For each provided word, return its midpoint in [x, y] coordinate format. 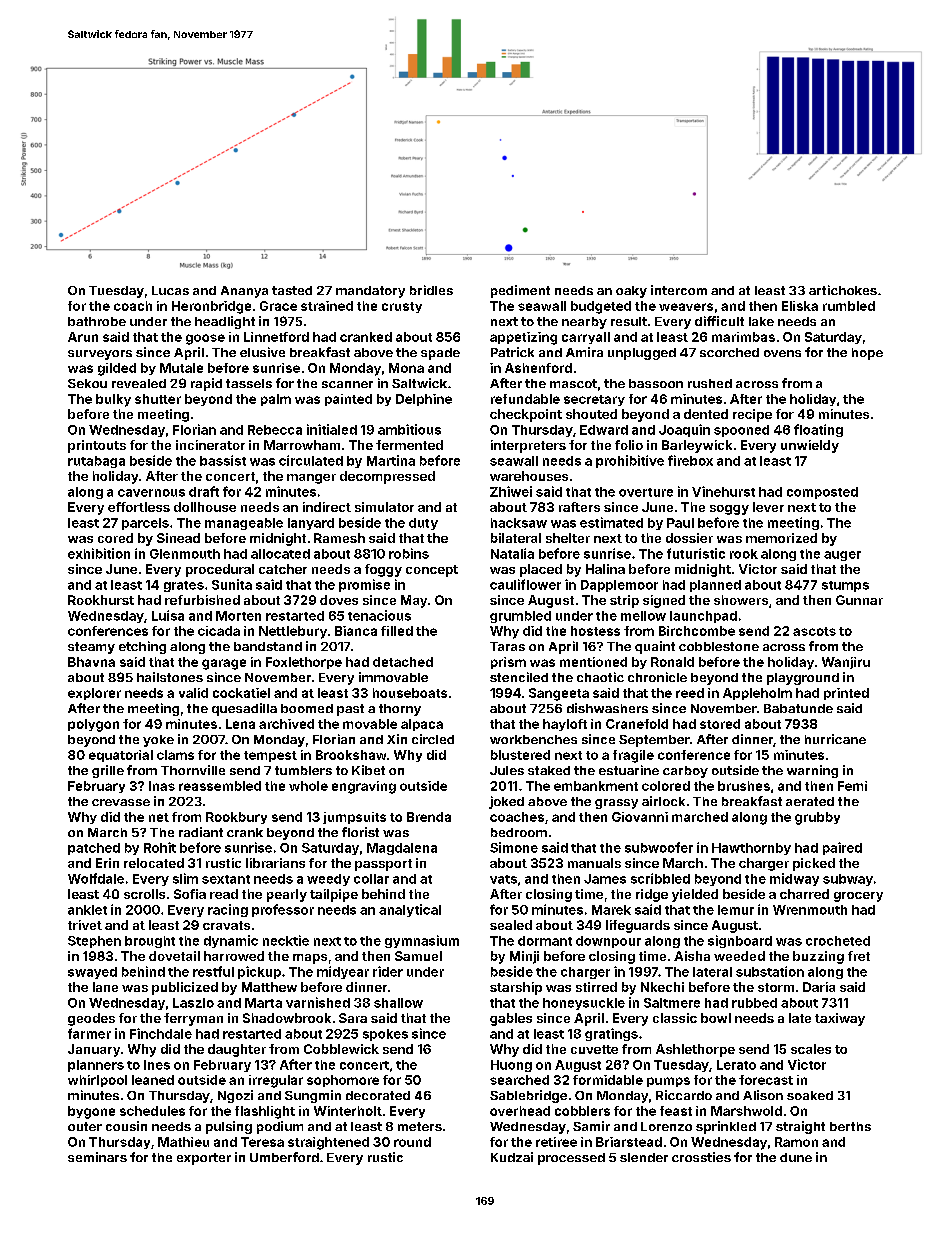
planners [96, 1066]
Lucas [170, 290]
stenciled [519, 677]
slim [185, 878]
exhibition [99, 553]
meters [420, 1126]
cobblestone [719, 646]
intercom [679, 290]
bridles [431, 290]
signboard [740, 941]
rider [388, 971]
